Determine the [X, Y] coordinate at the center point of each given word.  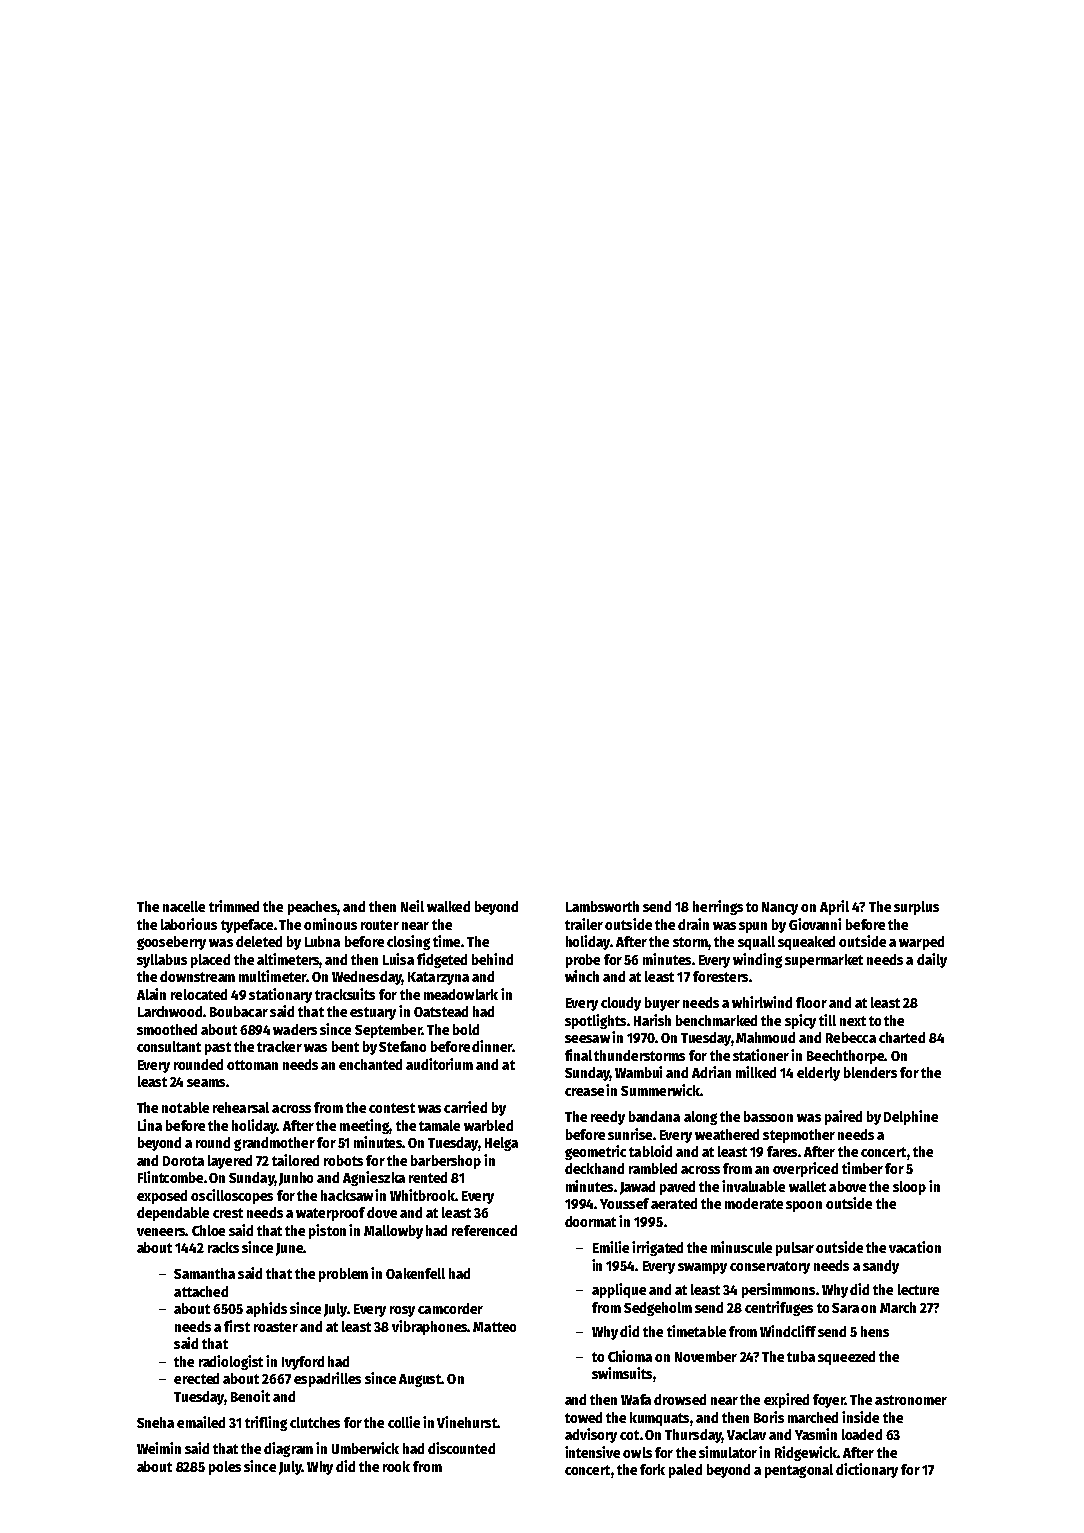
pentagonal [799, 1471]
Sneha [155, 1422]
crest [228, 1213]
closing [408, 942]
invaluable [753, 1186]
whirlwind [762, 1002]
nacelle [184, 906]
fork [652, 1469]
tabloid [650, 1151]
